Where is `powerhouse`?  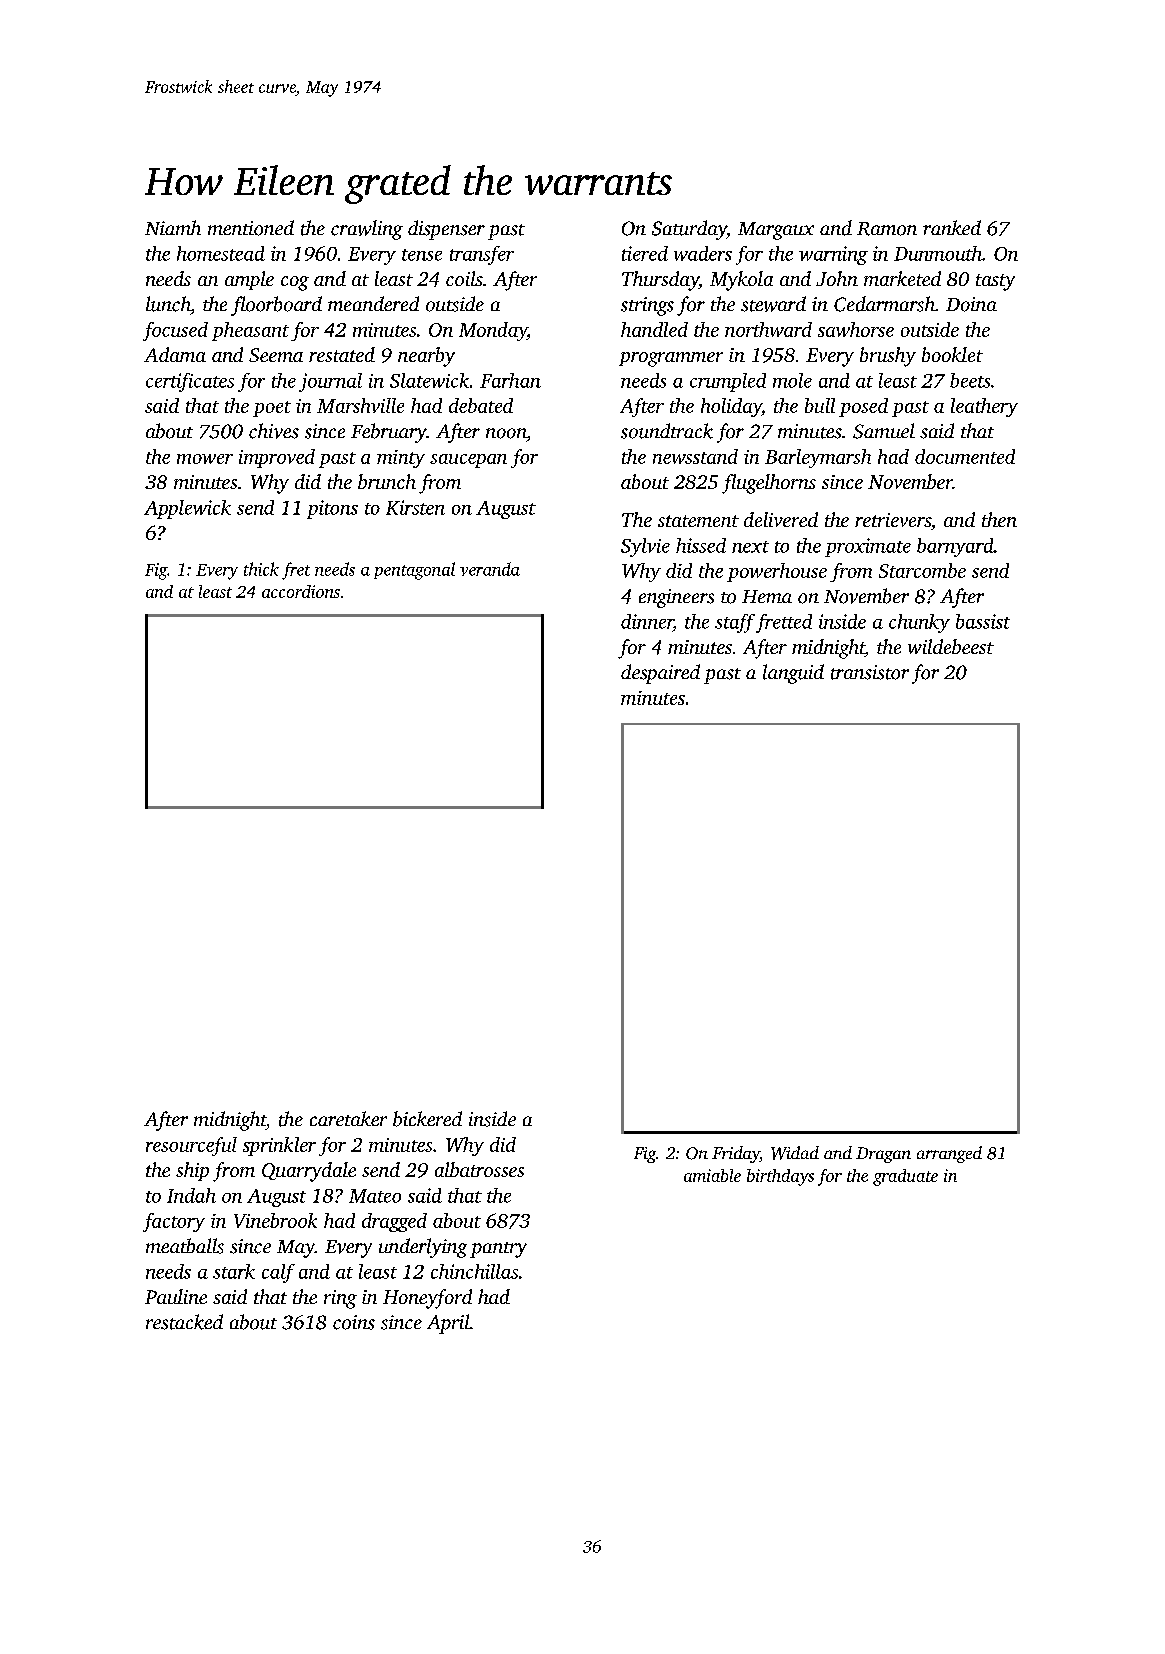 powerhouse is located at coordinates (777, 572).
